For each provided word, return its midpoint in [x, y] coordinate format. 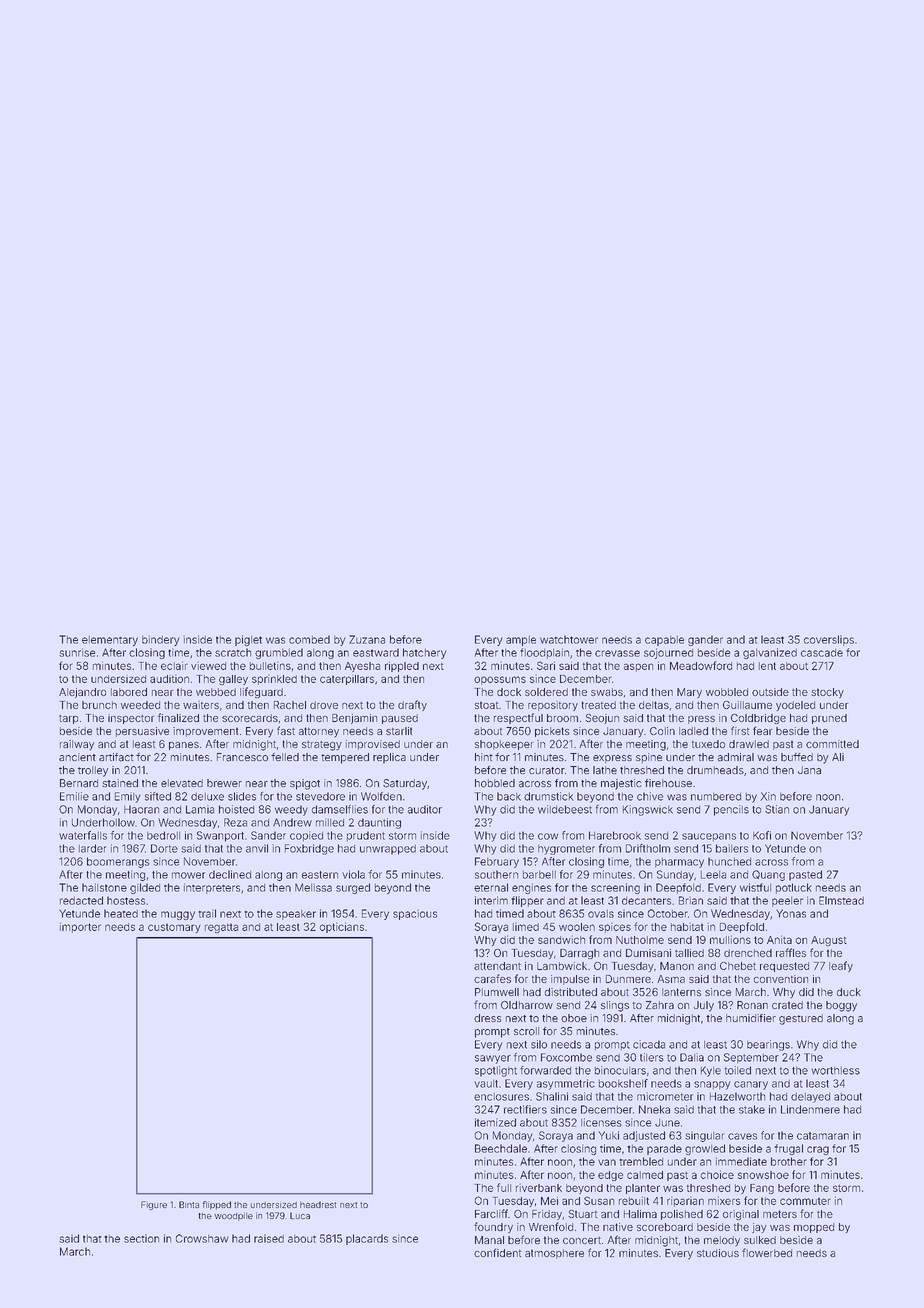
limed [526, 926]
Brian [691, 900]
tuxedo [708, 744]
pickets [552, 732]
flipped [217, 1205]
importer [80, 927]
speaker [296, 915]
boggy [841, 1006]
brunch [99, 705]
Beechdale [501, 1148]
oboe [574, 1018]
